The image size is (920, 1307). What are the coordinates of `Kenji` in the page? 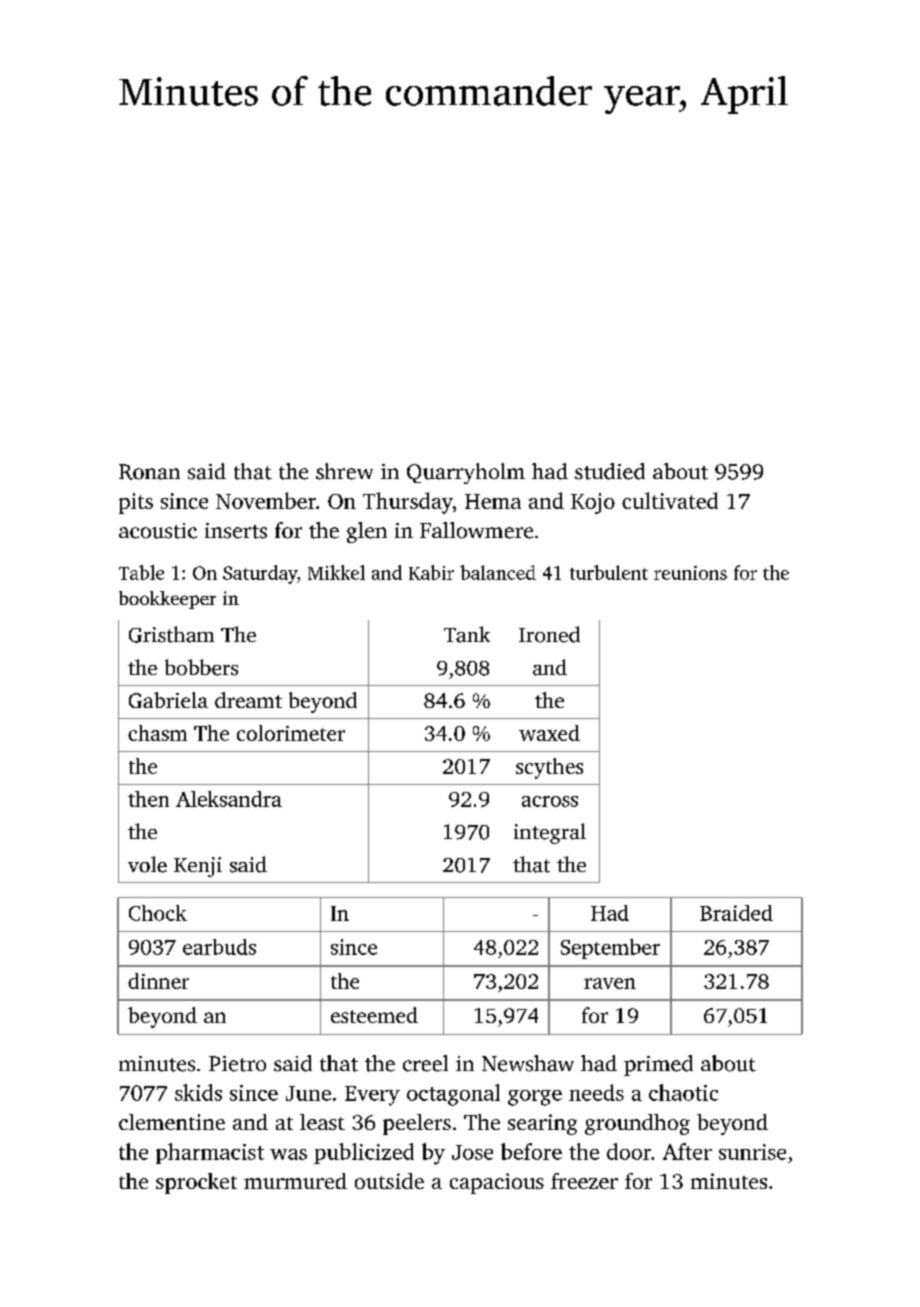 It's located at (198, 867).
